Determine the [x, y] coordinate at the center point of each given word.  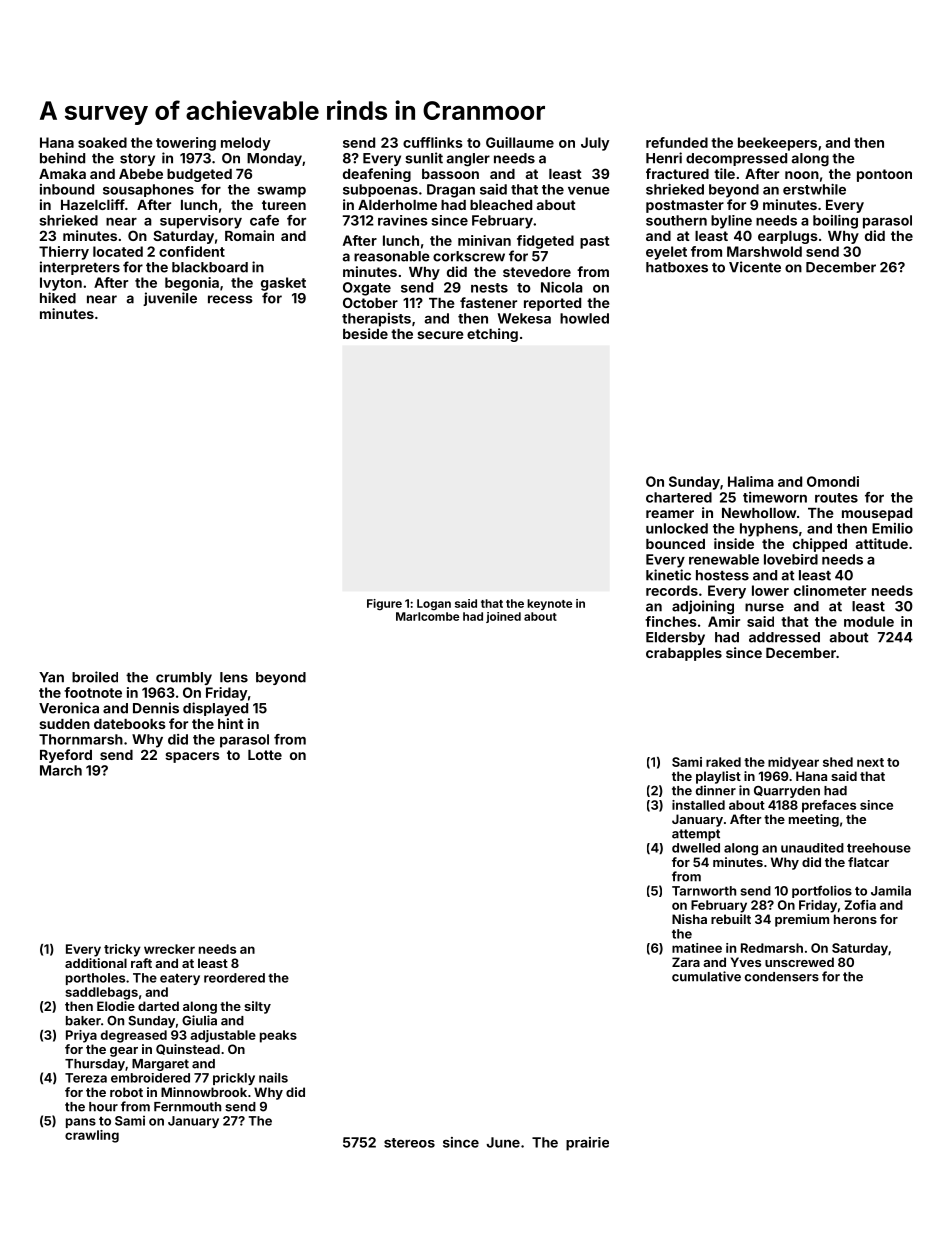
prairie [587, 1144]
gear [124, 1052]
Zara [686, 962]
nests [489, 288]
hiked [58, 298]
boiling [835, 222]
